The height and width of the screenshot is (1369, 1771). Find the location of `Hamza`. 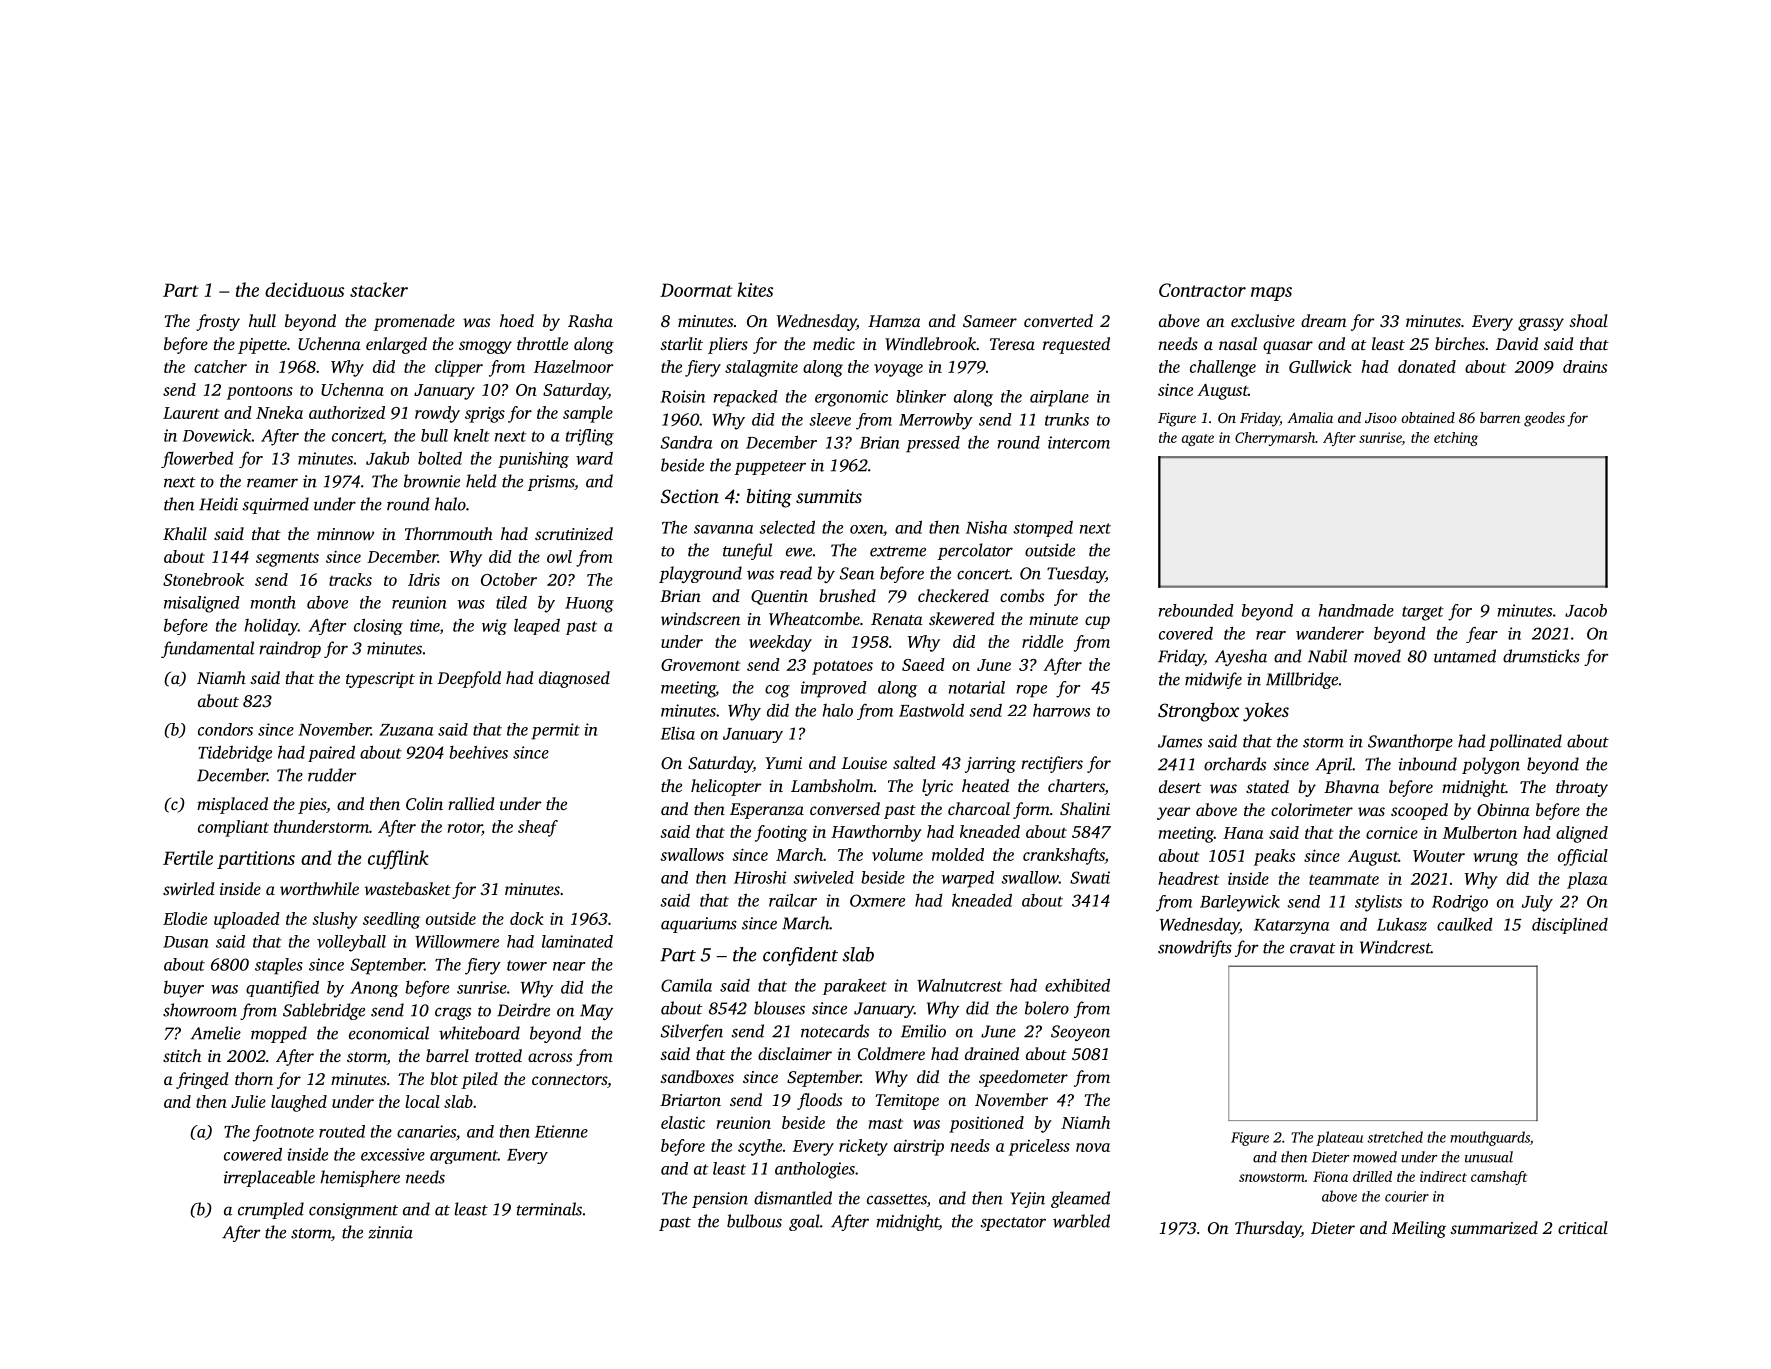

Hamza is located at coordinates (894, 321).
